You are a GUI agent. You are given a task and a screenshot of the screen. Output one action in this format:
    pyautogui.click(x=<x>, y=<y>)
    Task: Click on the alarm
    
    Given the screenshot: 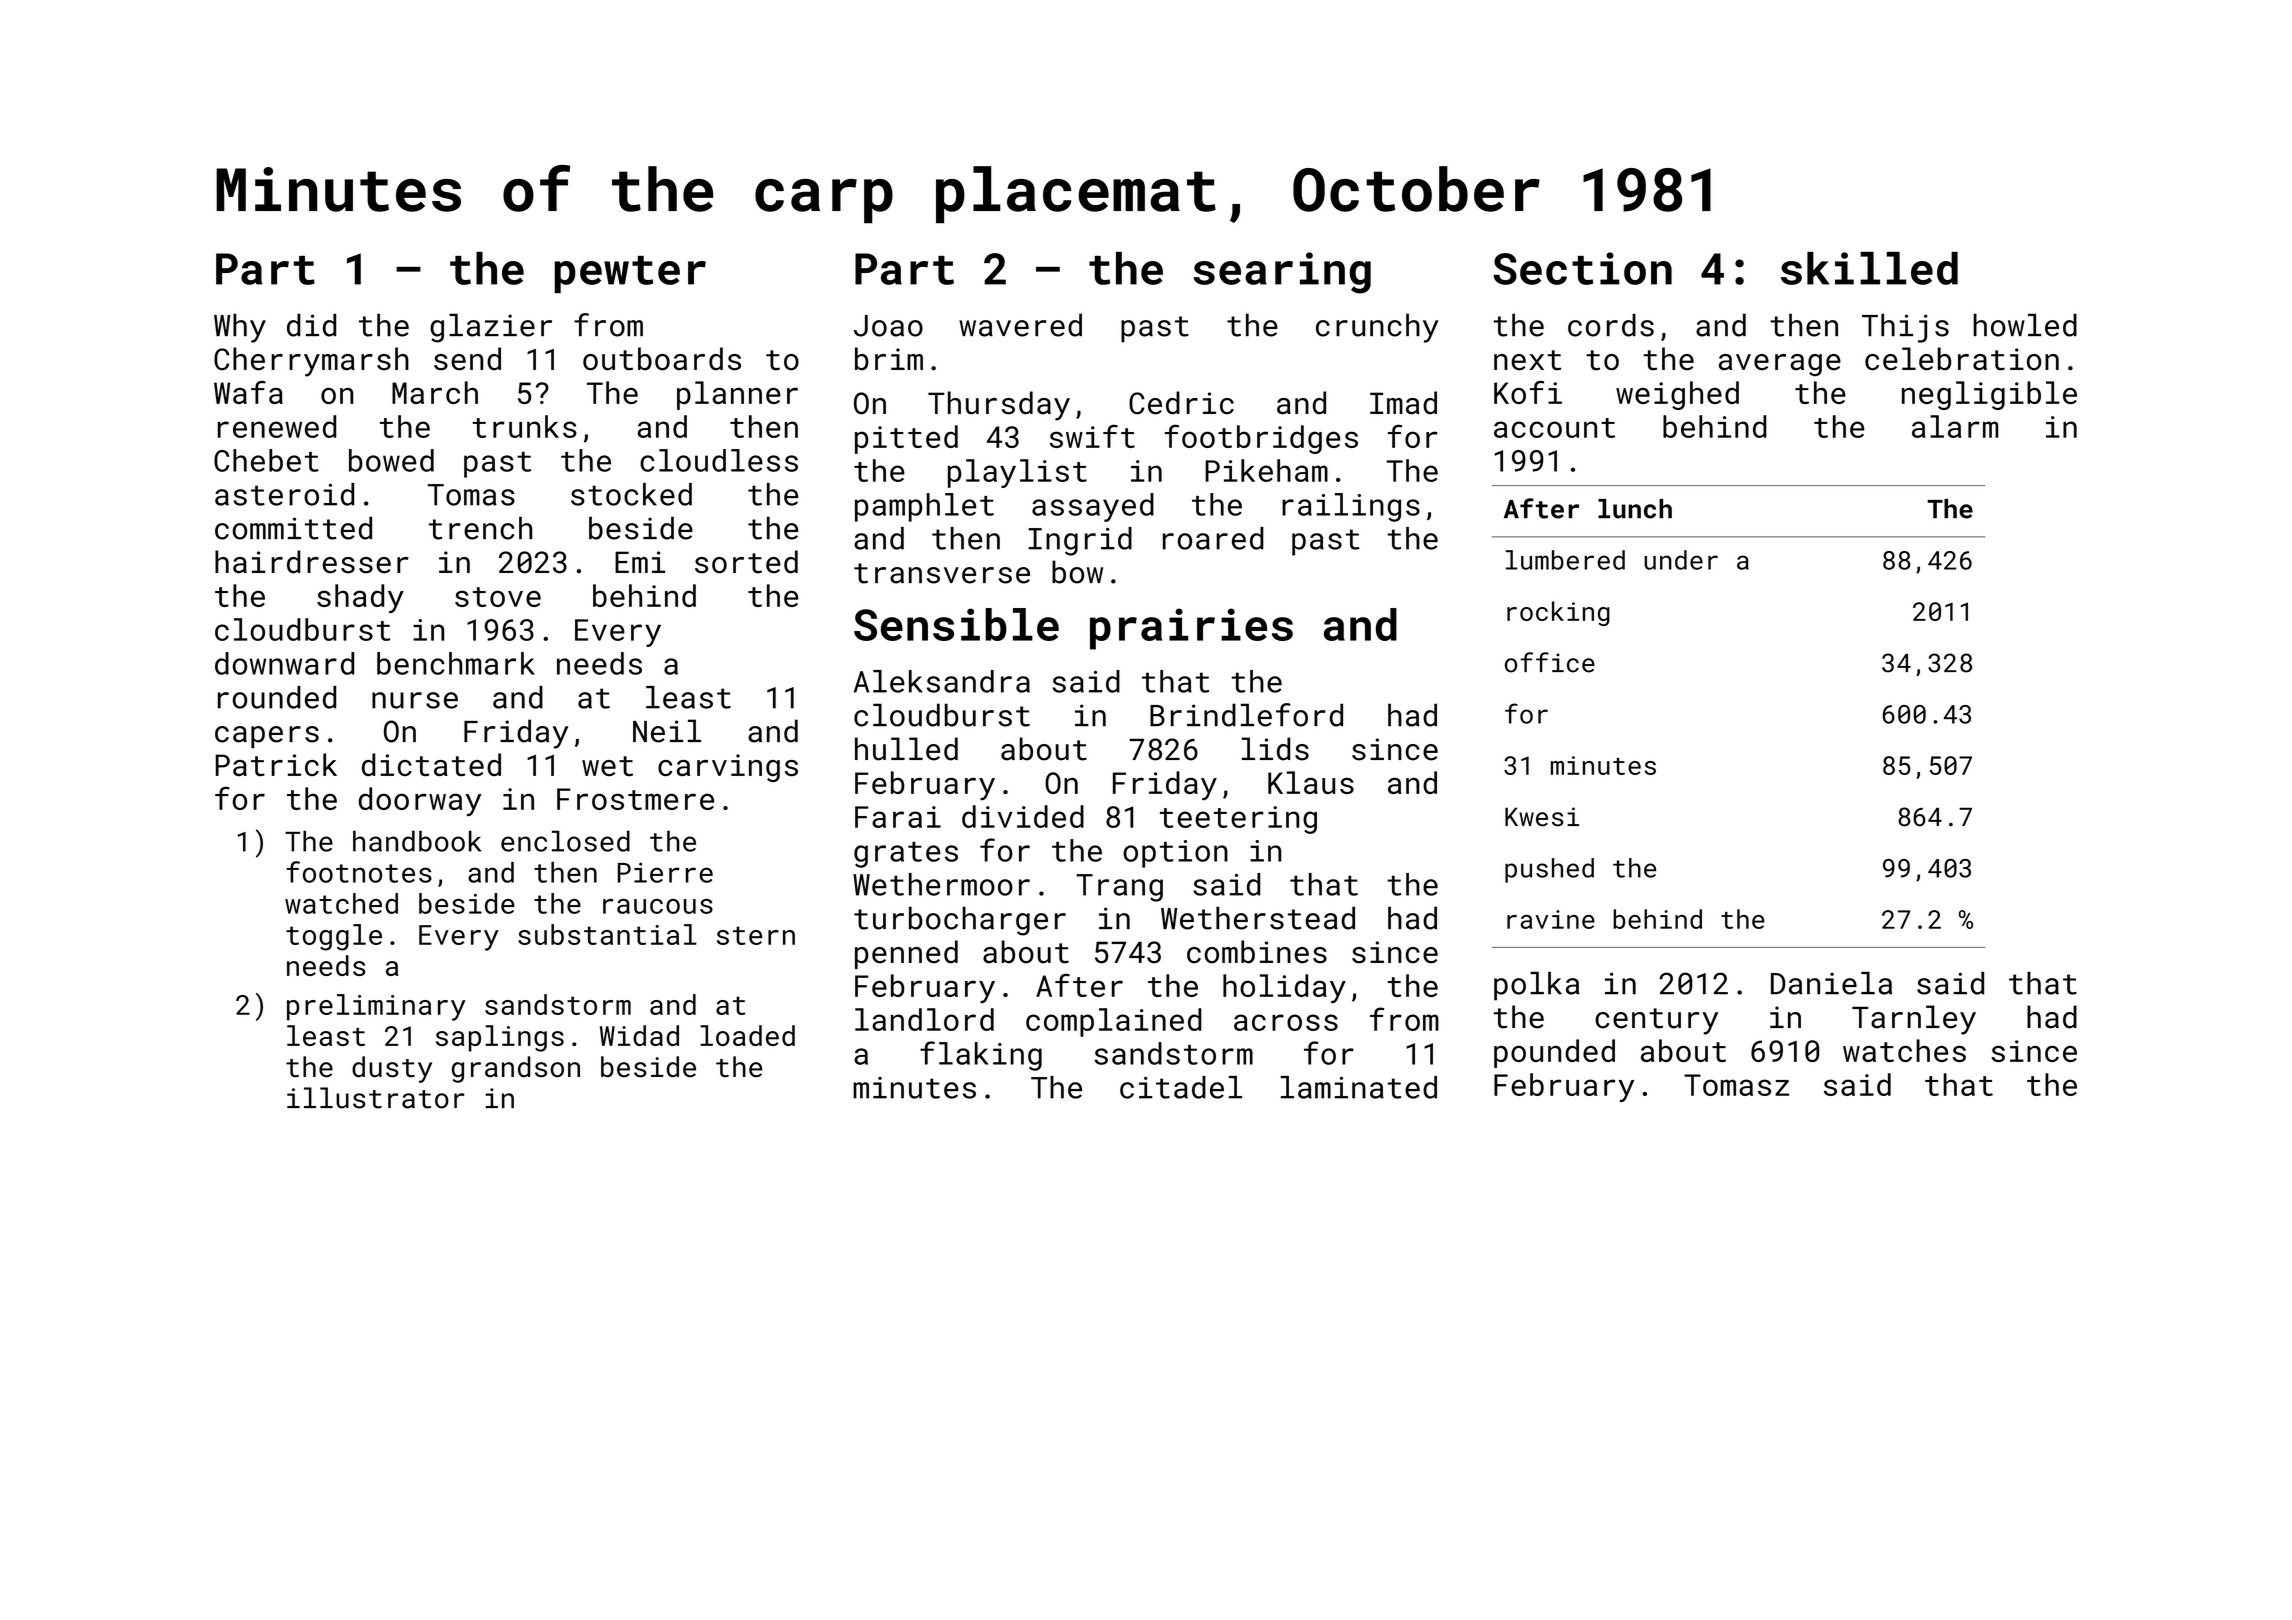 What is the action you would take?
    pyautogui.click(x=1955, y=426)
